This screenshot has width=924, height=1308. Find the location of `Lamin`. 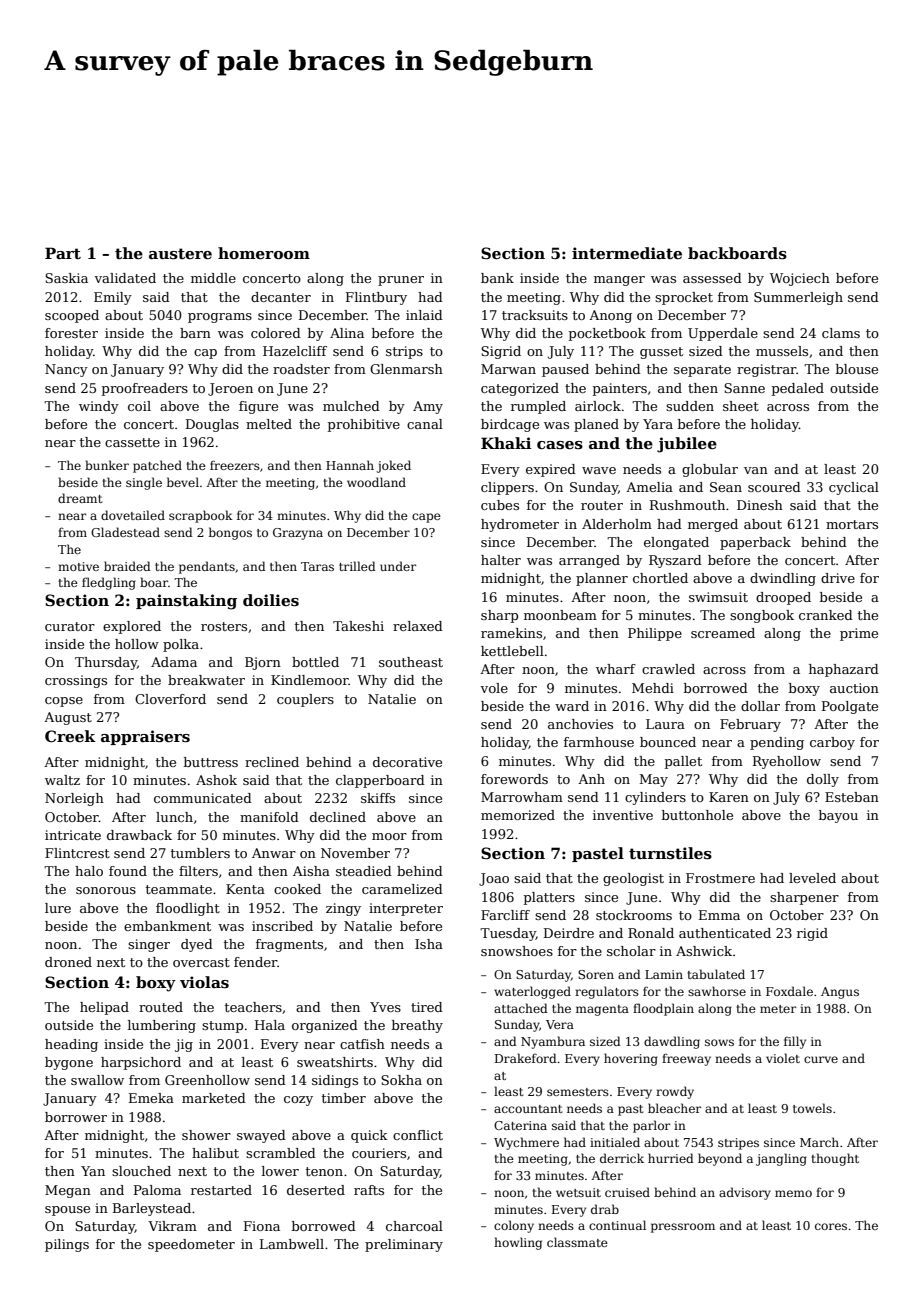

Lamin is located at coordinates (664, 974).
